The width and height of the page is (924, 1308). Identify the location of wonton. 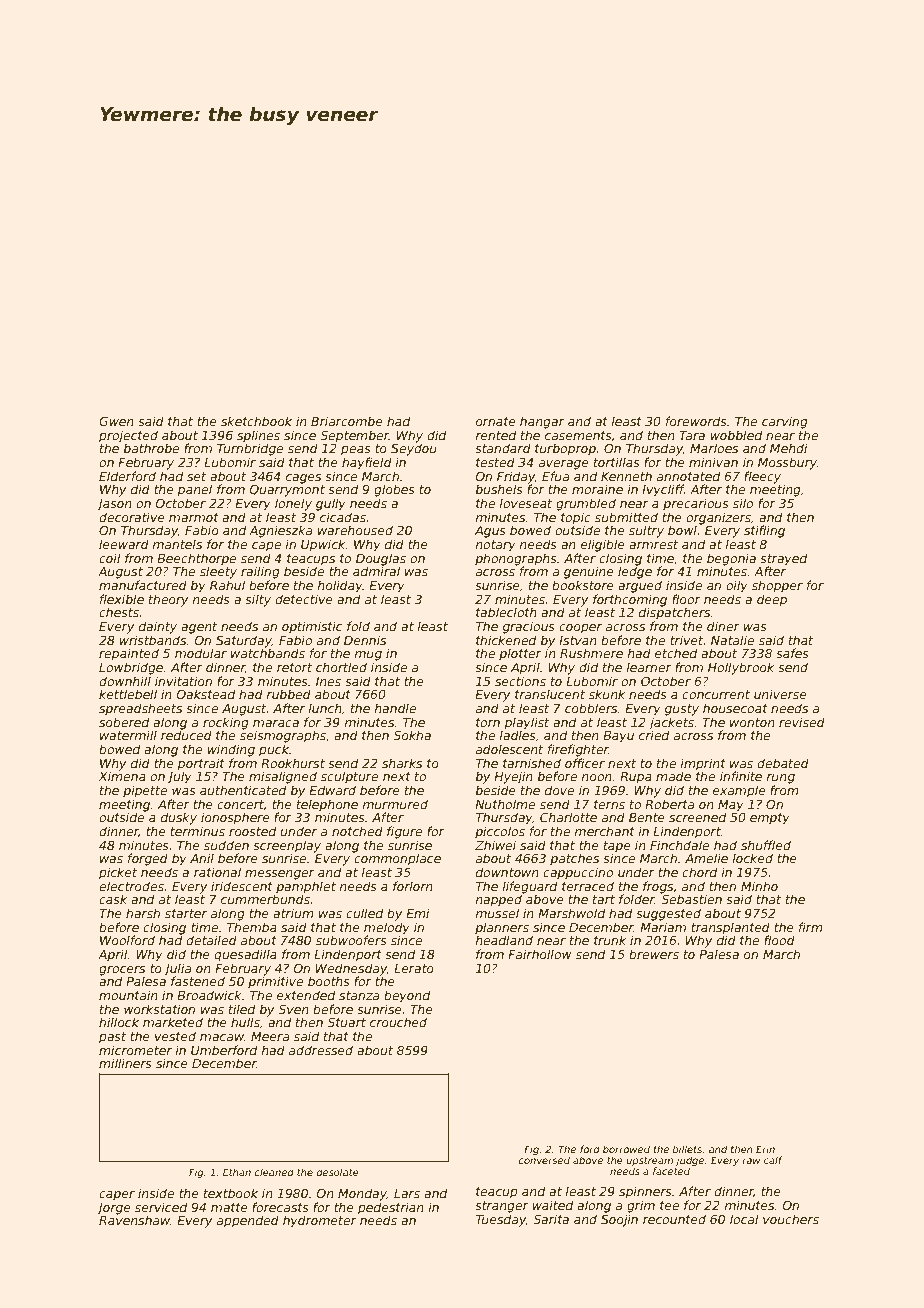
(752, 722).
